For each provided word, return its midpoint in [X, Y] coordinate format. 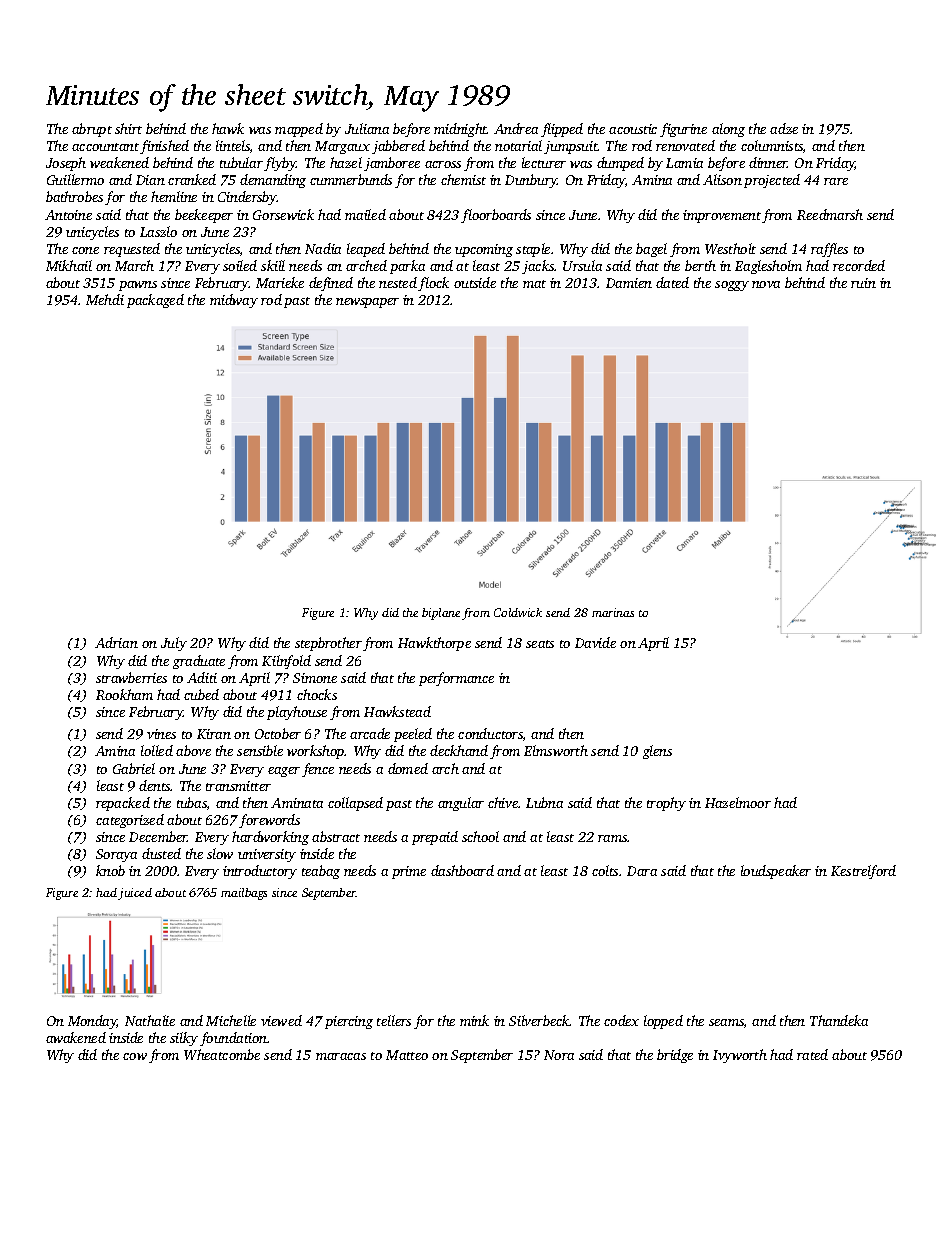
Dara [642, 871]
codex [621, 1020]
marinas [613, 612]
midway [234, 301]
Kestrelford [863, 872]
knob [110, 870]
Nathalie [150, 1020]
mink [474, 1020]
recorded [859, 265]
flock [433, 284]
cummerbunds [351, 179]
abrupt [92, 130]
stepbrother [328, 644]
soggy [732, 286]
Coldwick [518, 612]
